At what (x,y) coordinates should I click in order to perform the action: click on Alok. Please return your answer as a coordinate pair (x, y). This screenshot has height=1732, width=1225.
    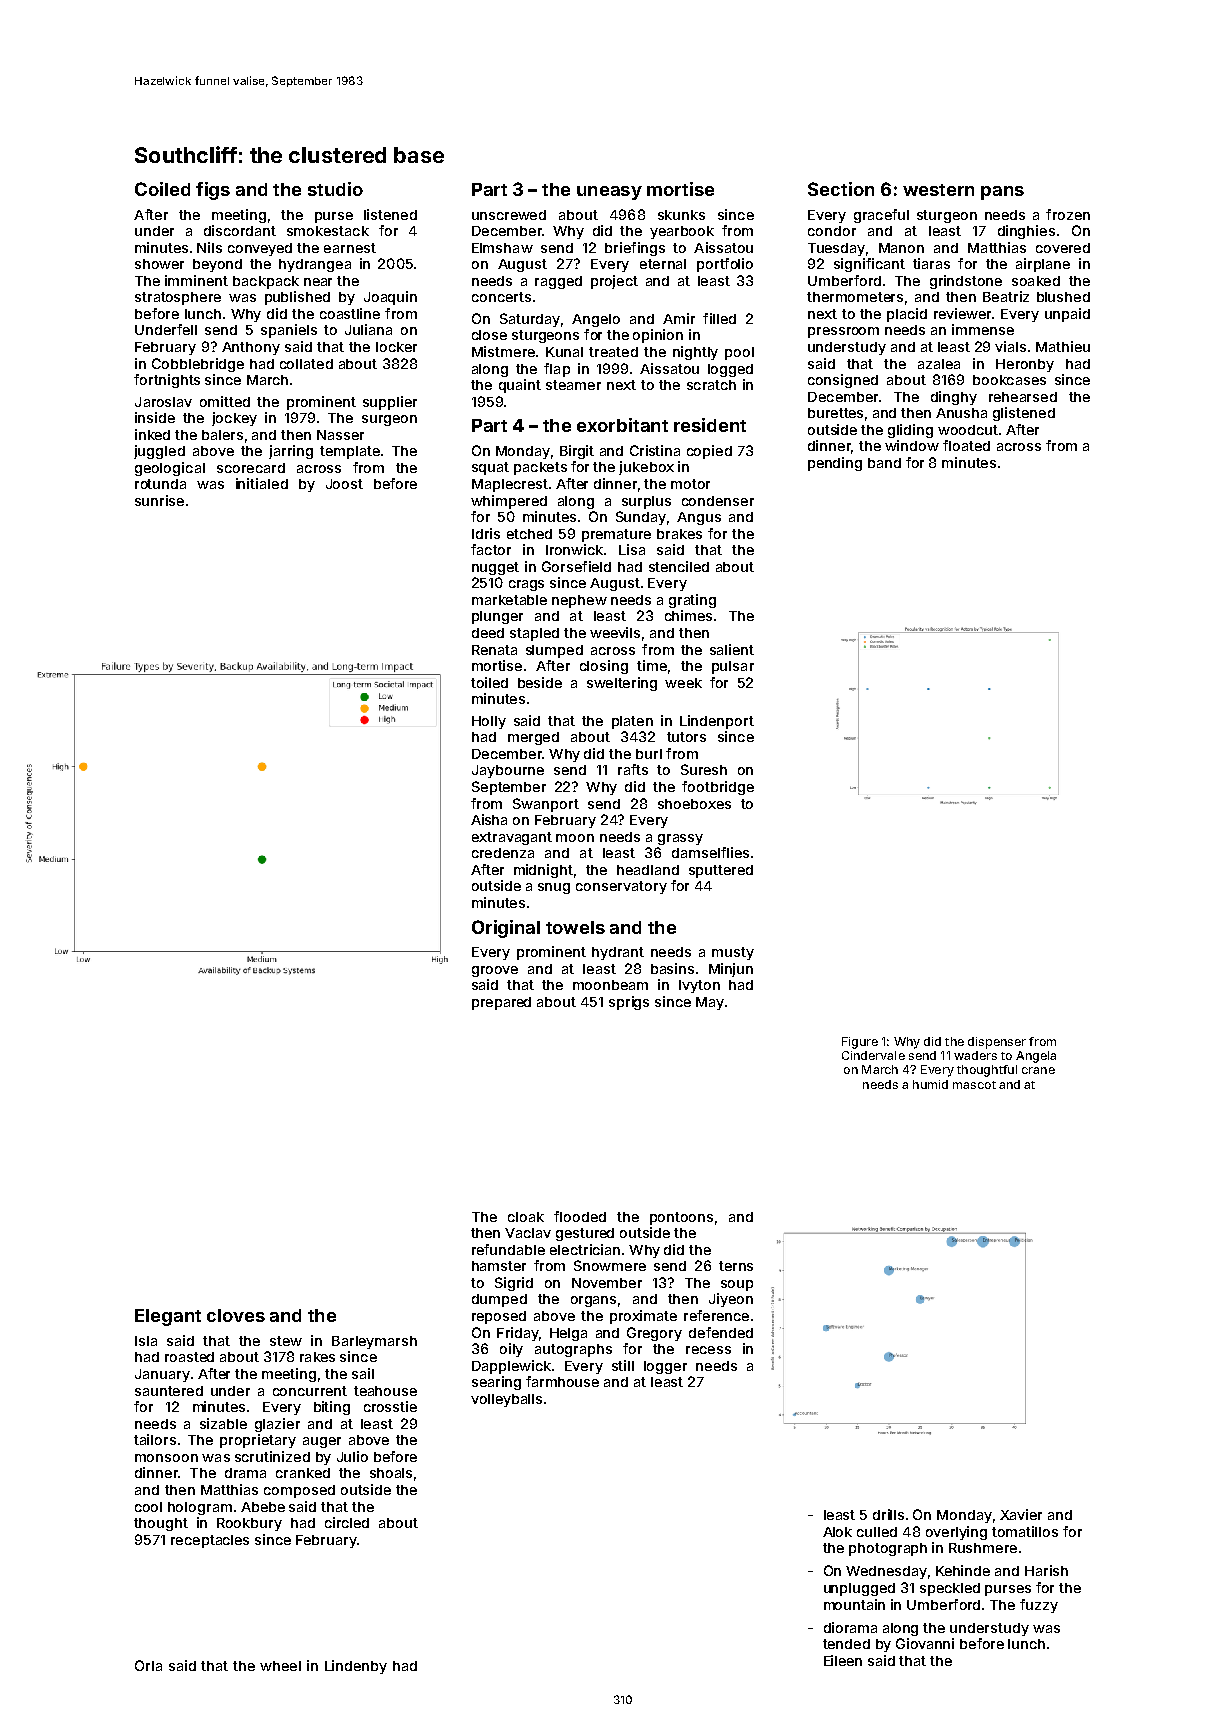
    Looking at the image, I should click on (837, 1532).
